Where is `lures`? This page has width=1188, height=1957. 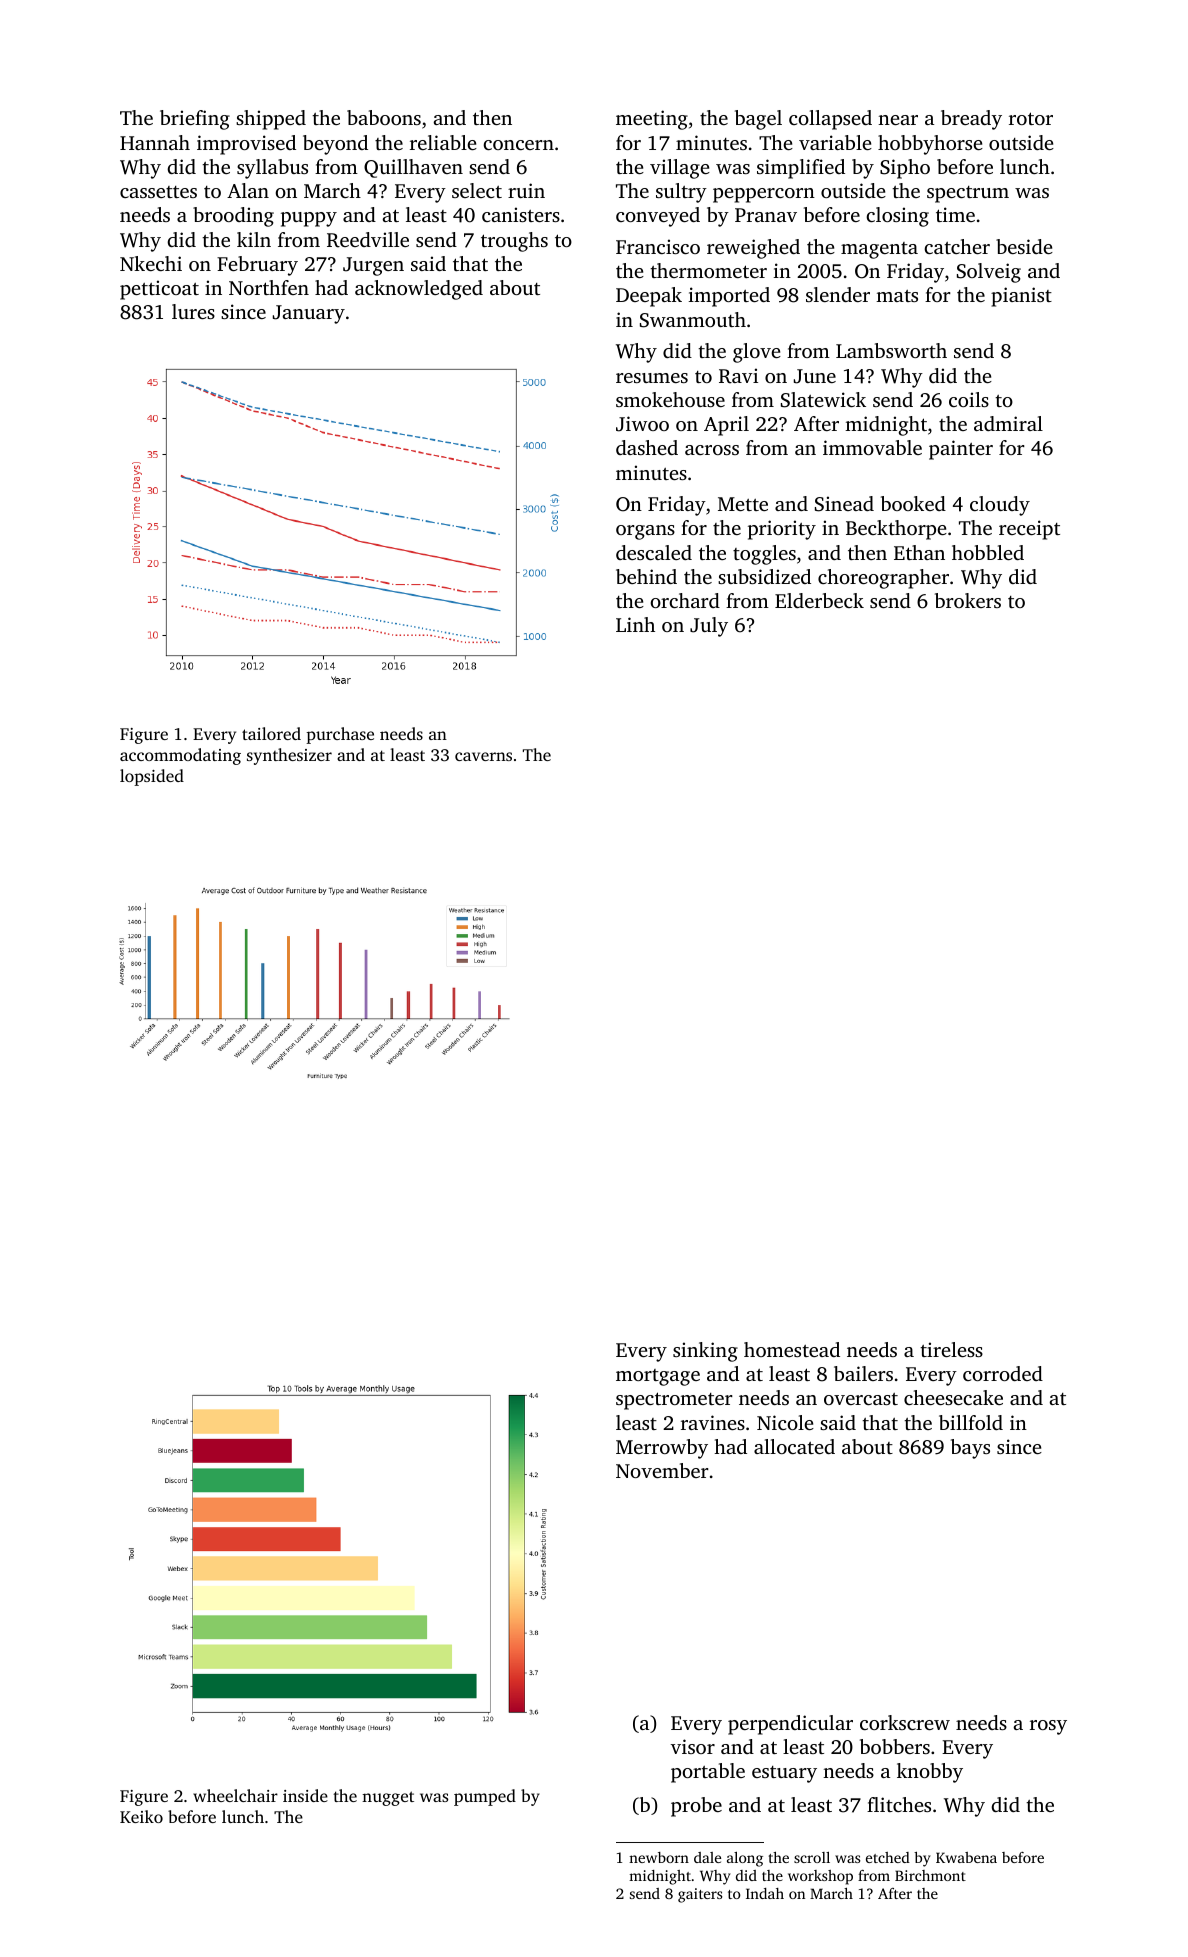 lures is located at coordinates (193, 311).
